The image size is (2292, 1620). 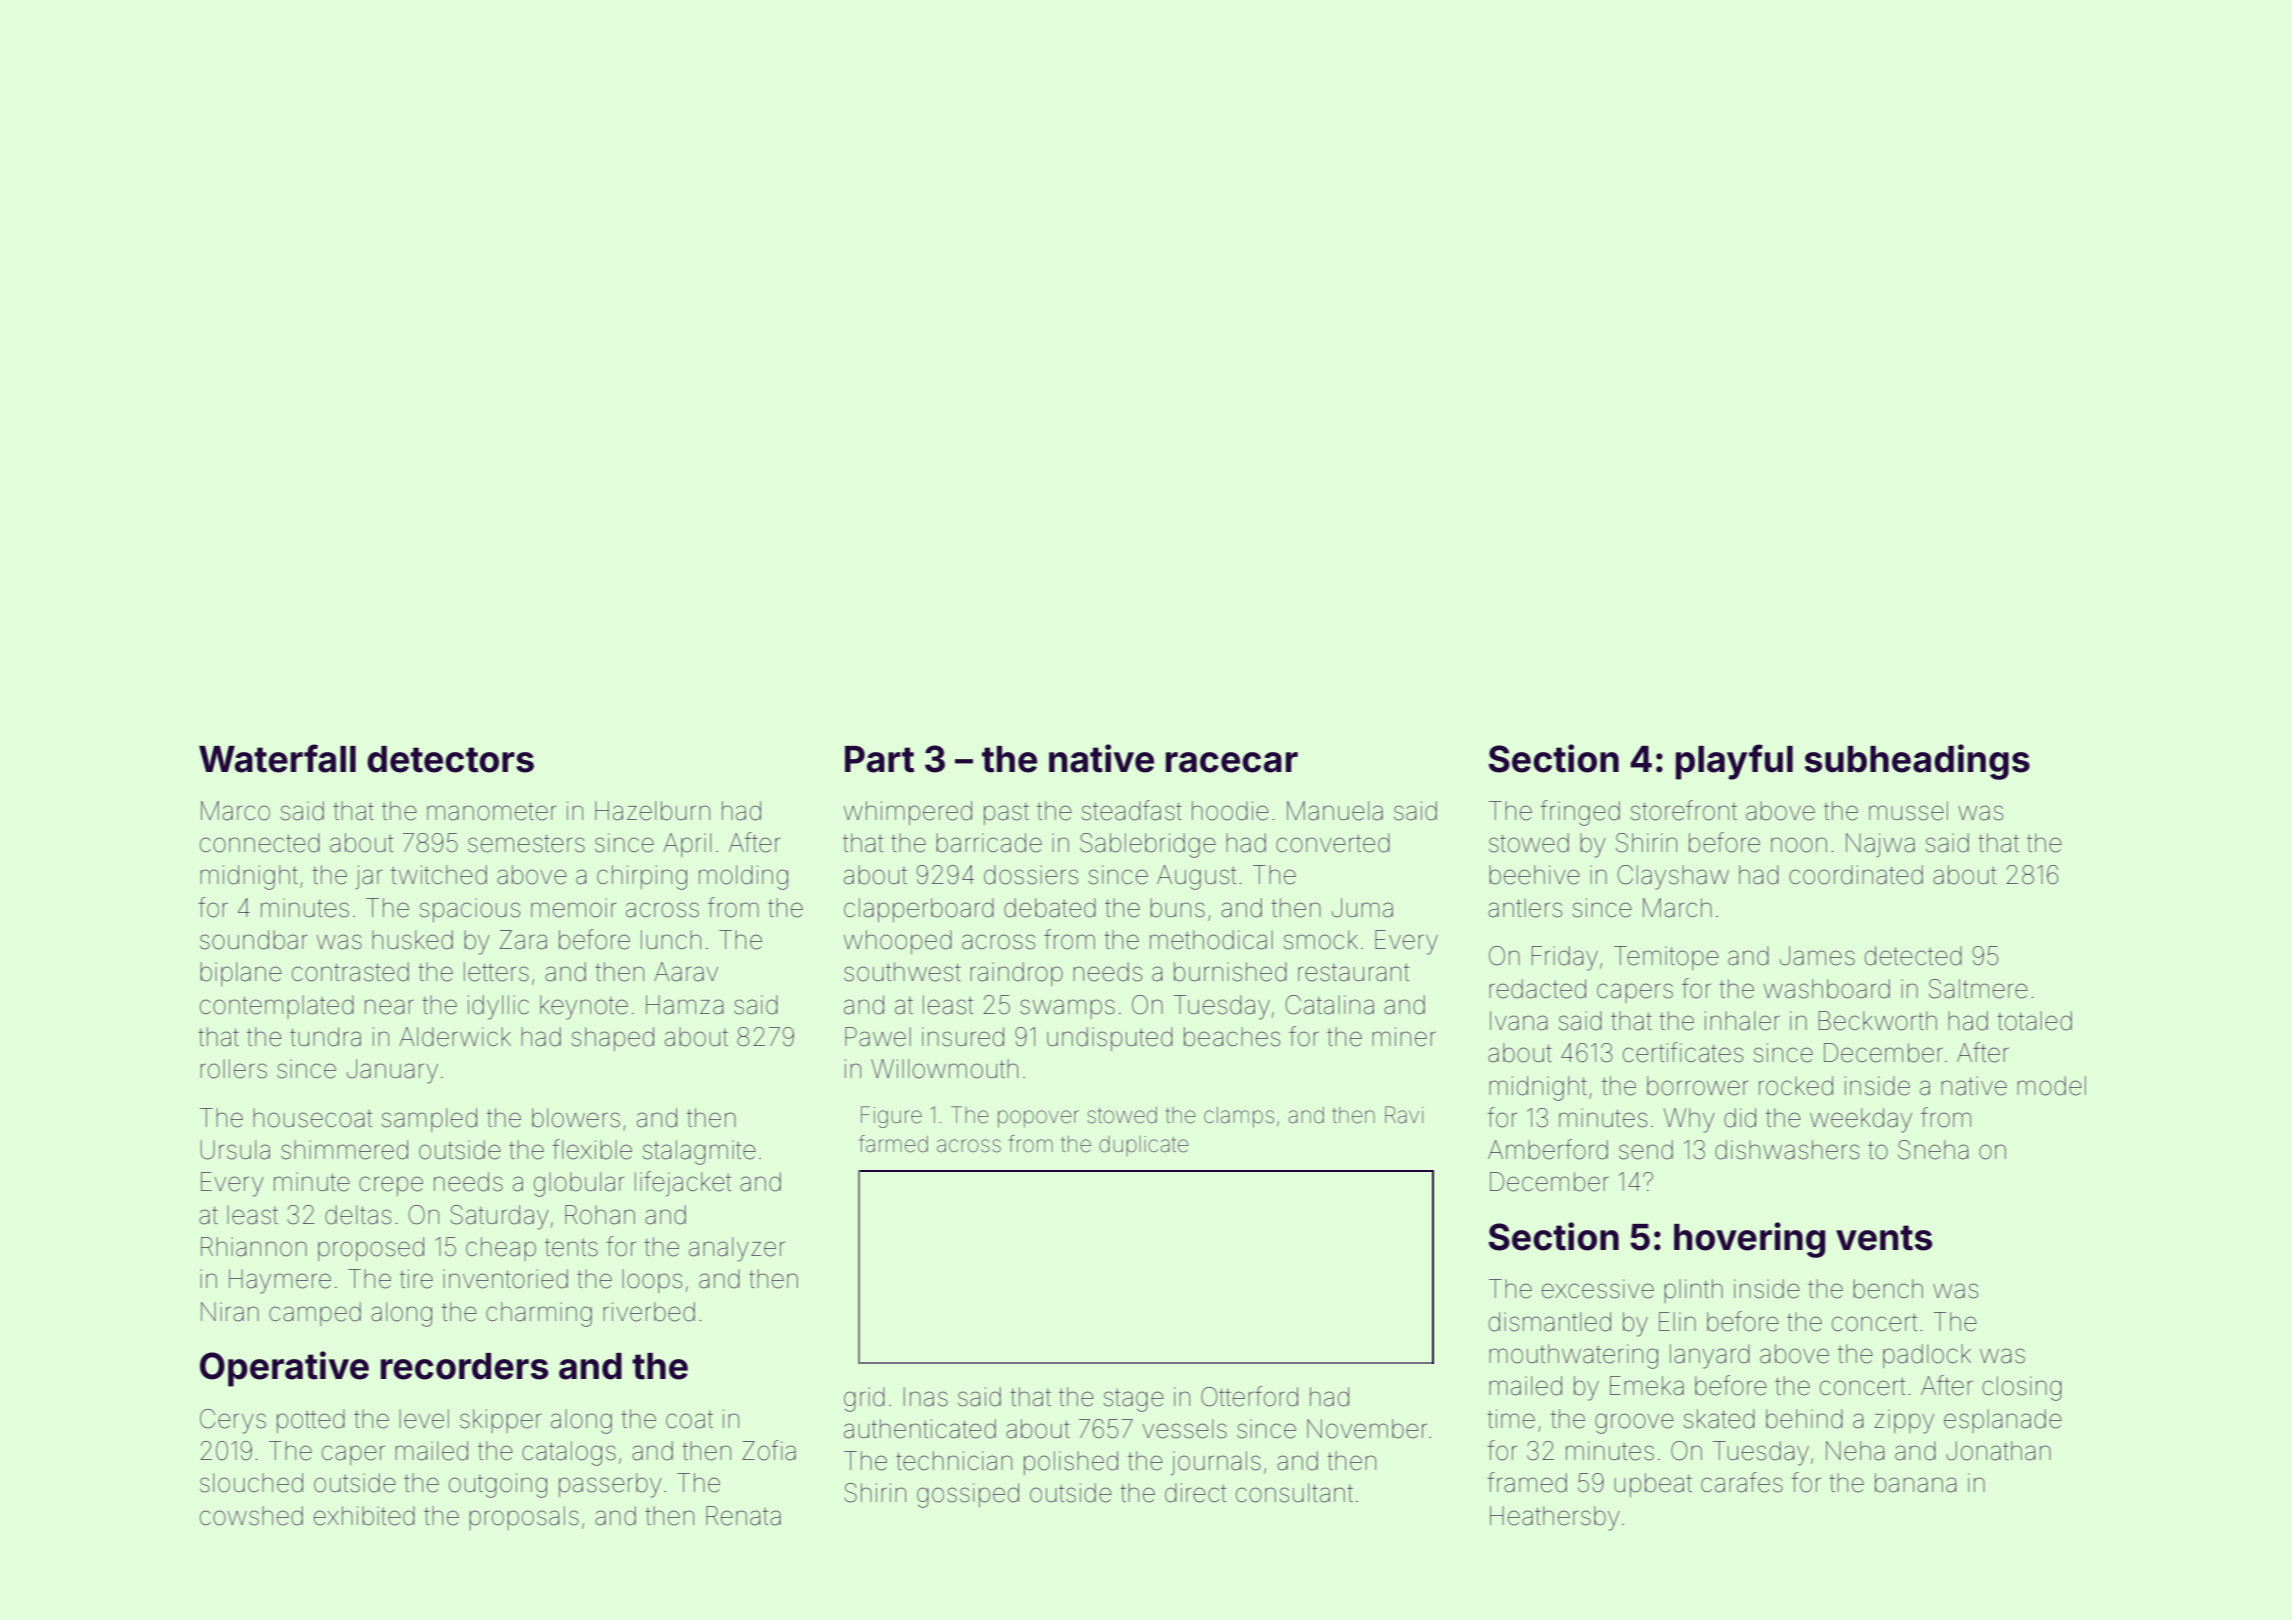 I want to click on Manuela, so click(x=1335, y=811).
